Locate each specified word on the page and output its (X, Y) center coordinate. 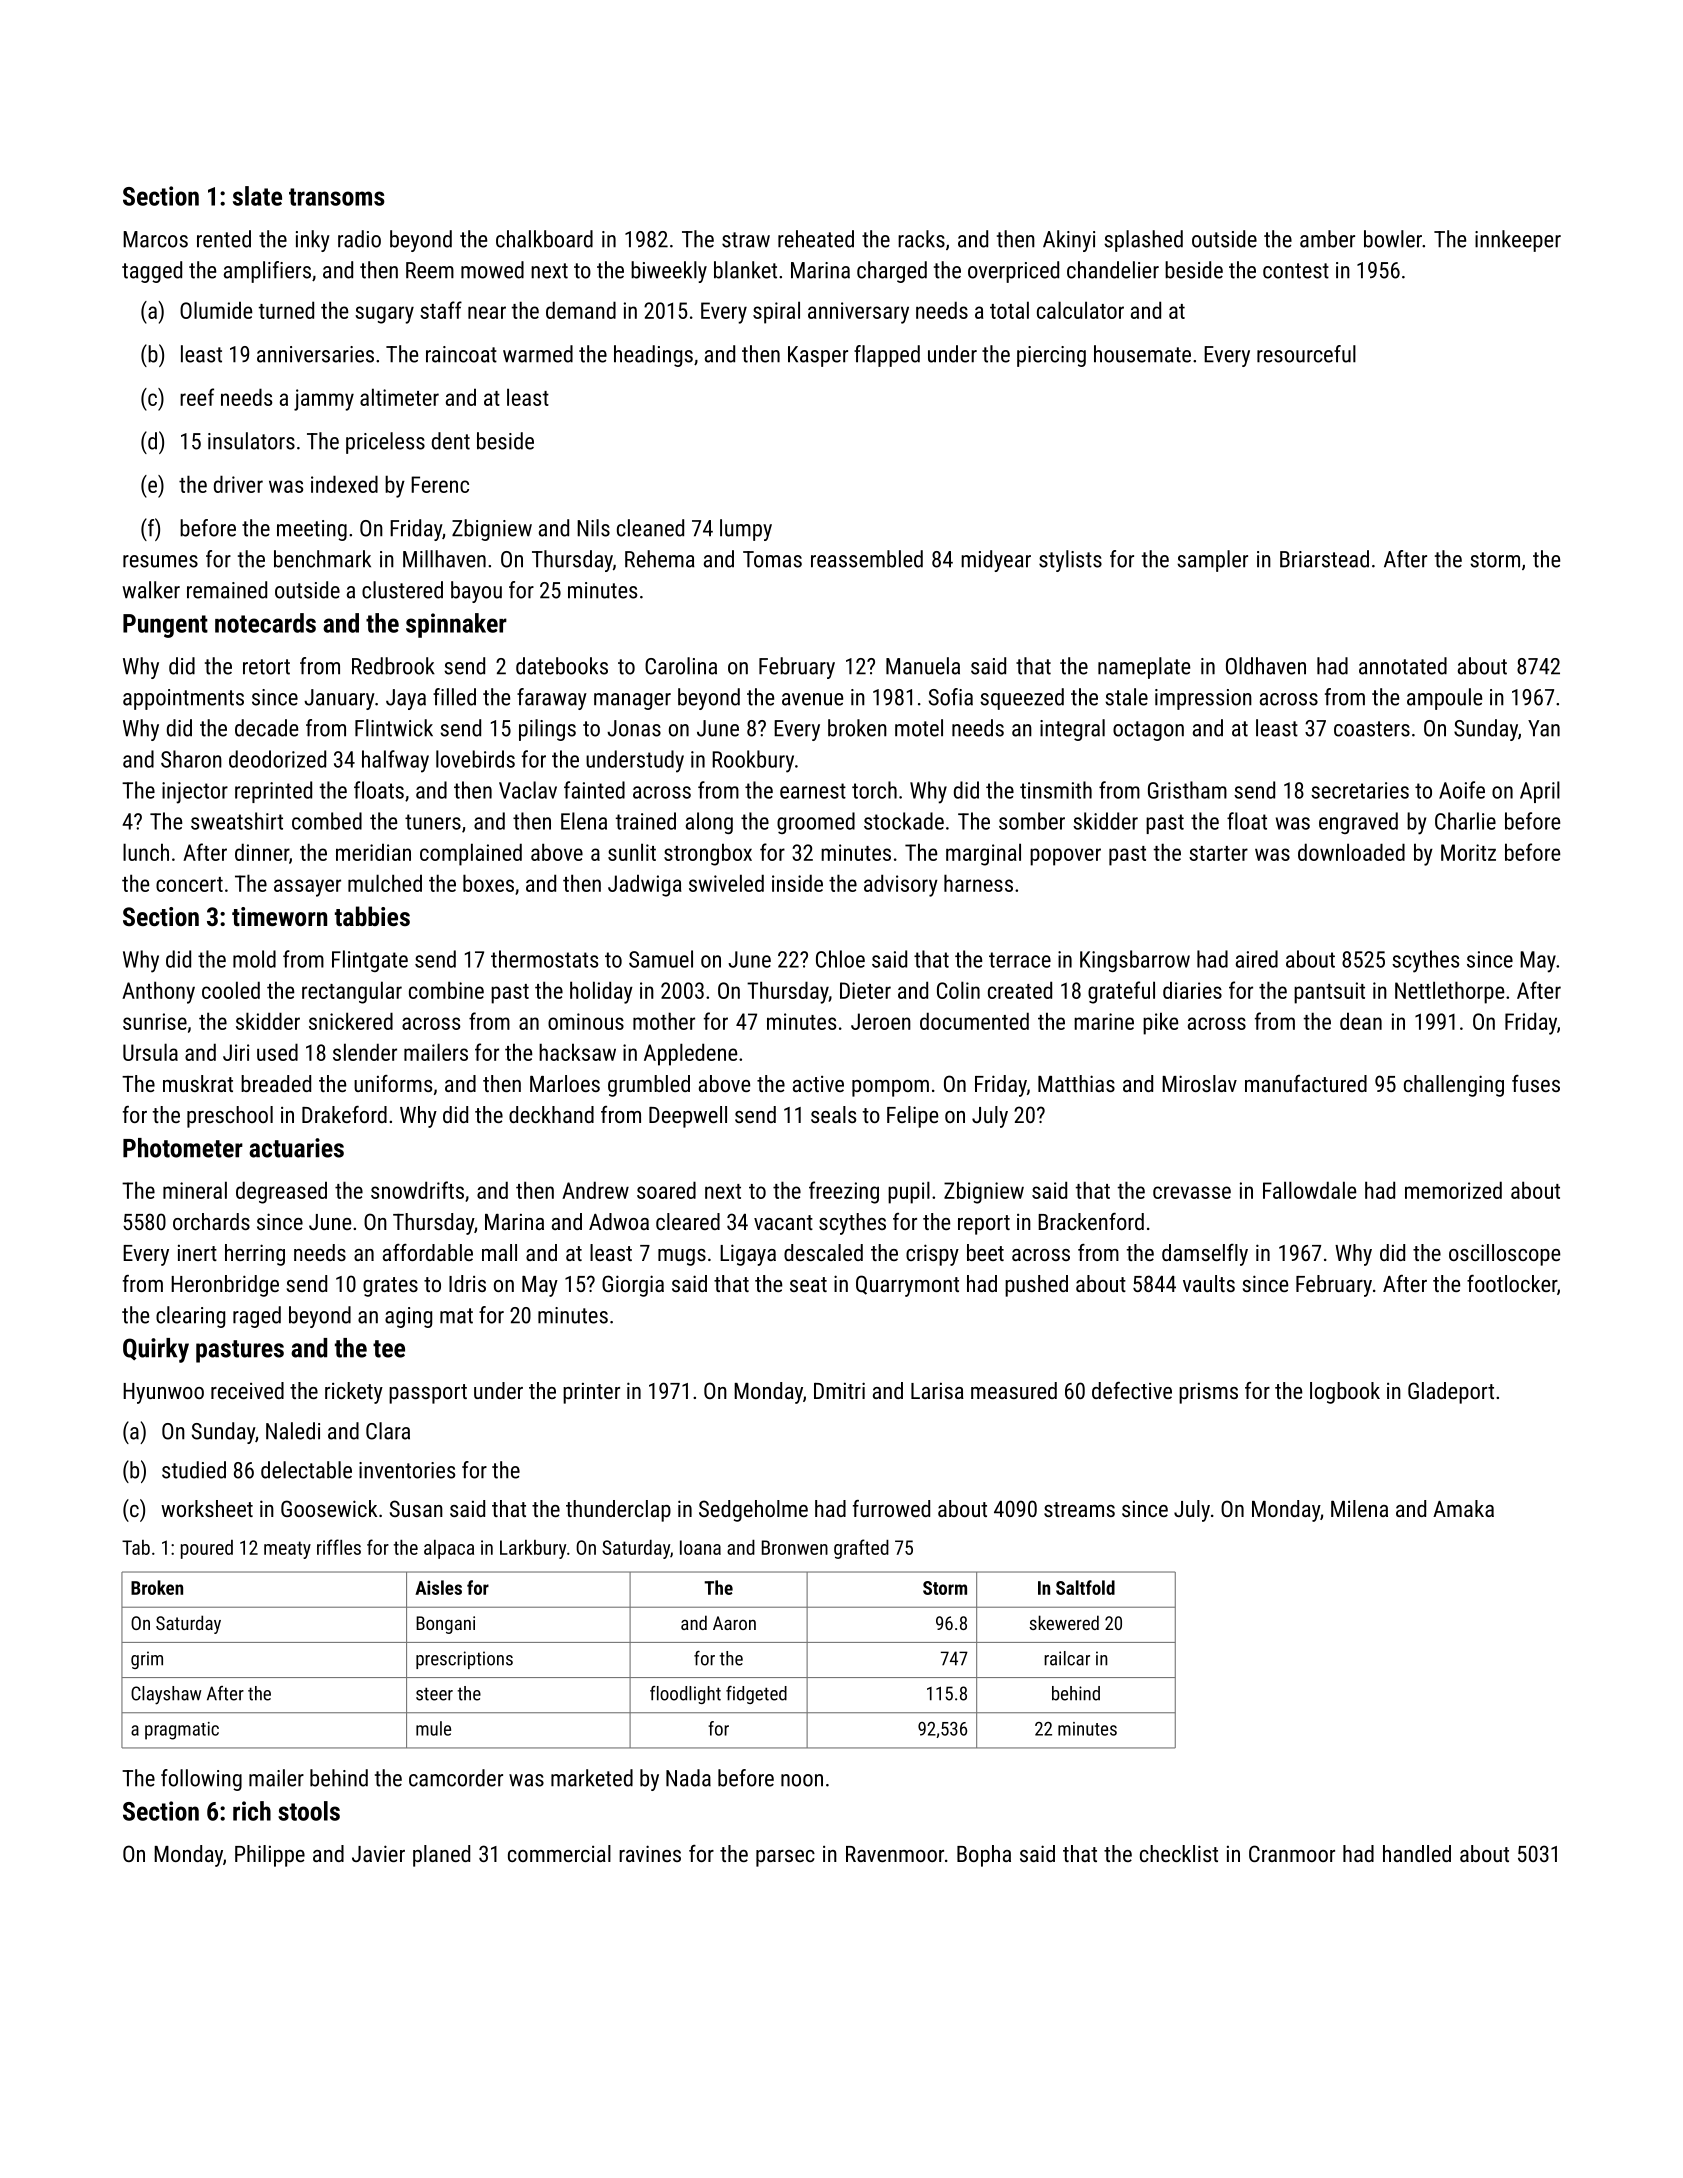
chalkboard (544, 239)
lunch (146, 852)
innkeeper (1518, 241)
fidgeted (756, 1695)
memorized (1453, 1190)
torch (874, 790)
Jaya (406, 699)
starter (1218, 853)
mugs (682, 1257)
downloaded (1351, 852)
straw (746, 240)
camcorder (456, 1778)
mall (499, 1252)
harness (978, 883)
